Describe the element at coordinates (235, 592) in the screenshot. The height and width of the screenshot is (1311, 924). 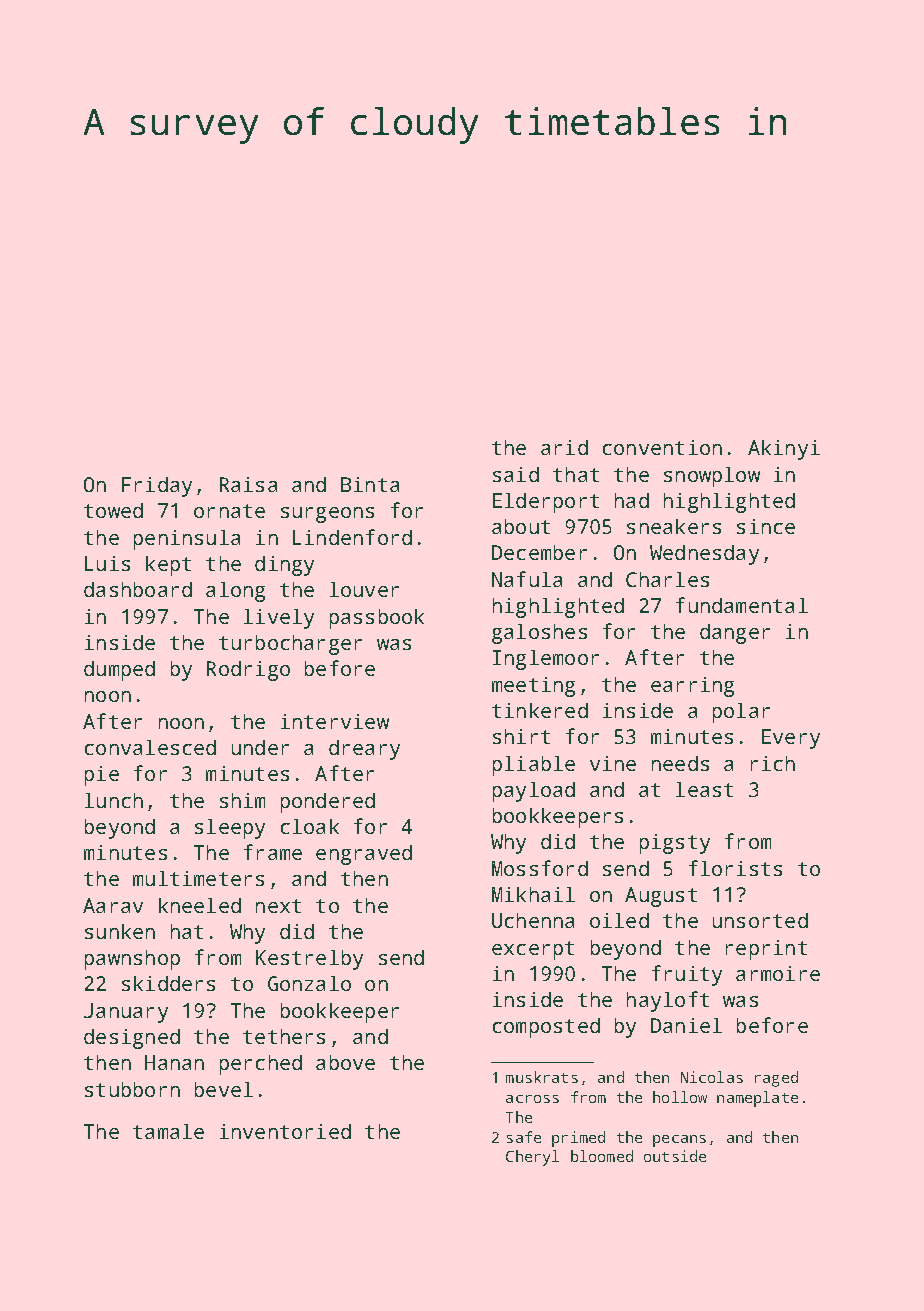
I see `along` at that location.
